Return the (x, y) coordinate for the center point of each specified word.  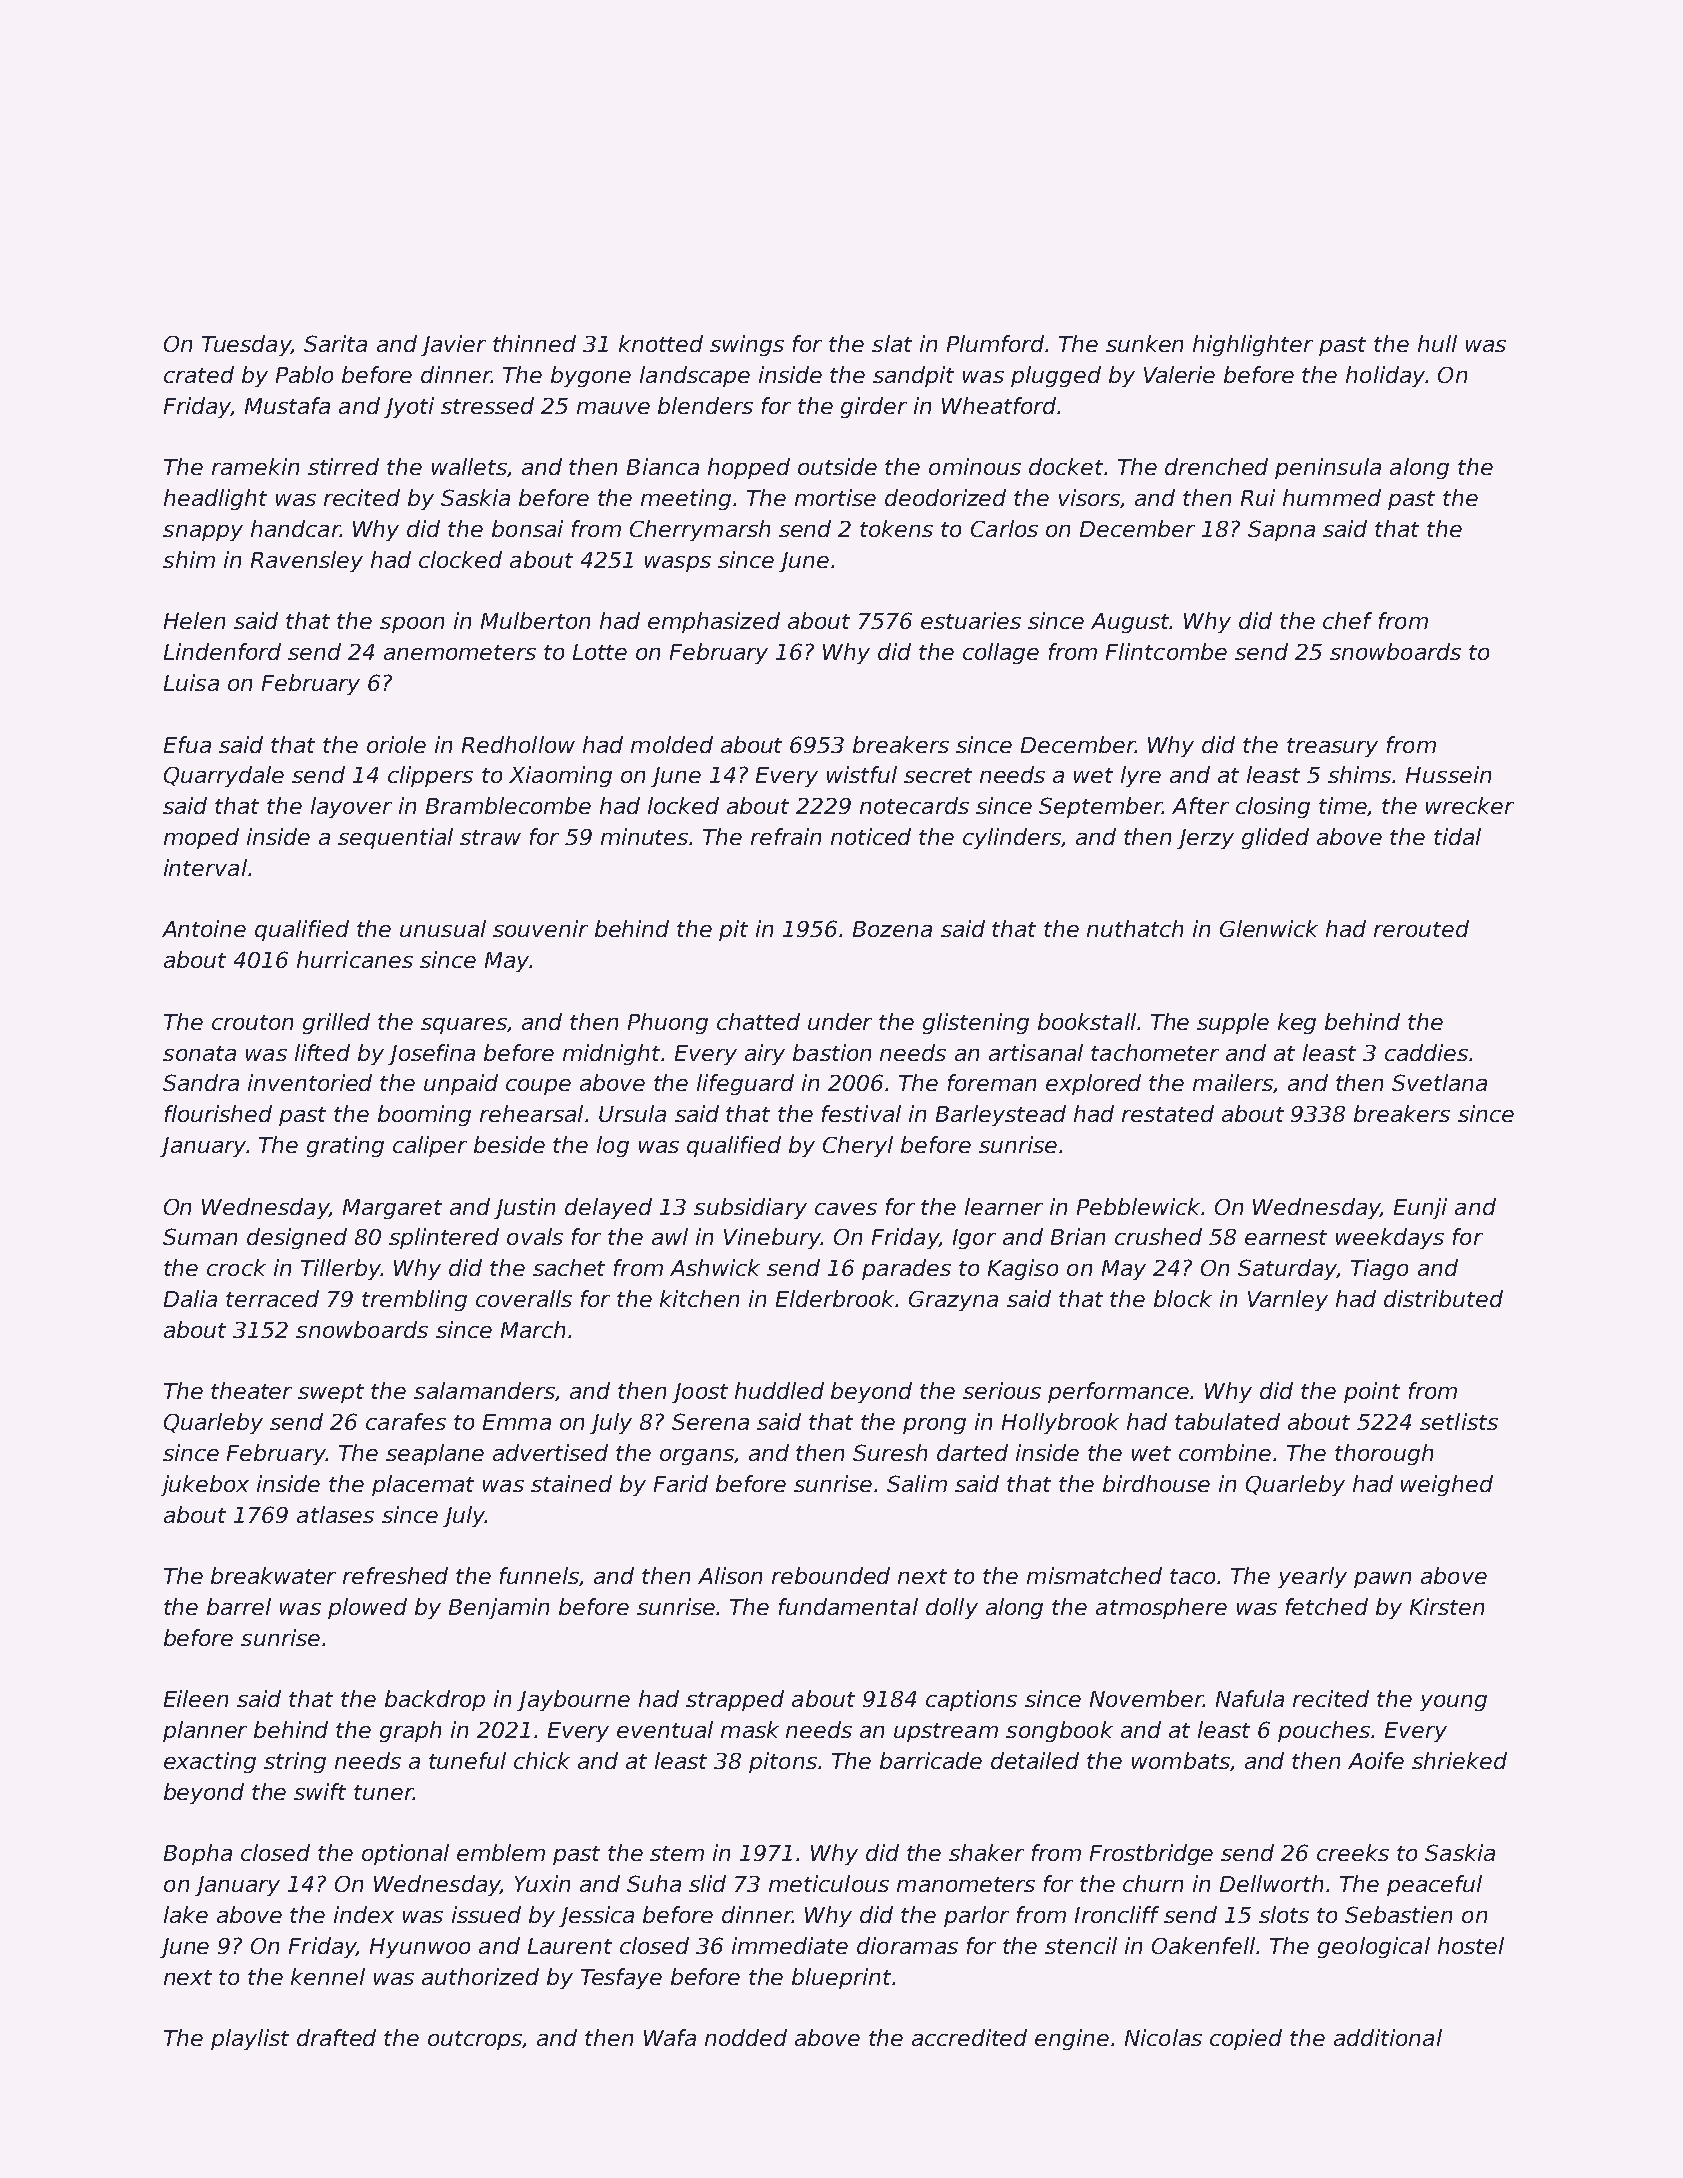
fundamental (848, 1606)
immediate (790, 1945)
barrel (239, 1606)
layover (351, 807)
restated (1168, 1113)
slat (892, 343)
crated (199, 374)
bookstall (1087, 1021)
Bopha (198, 1854)
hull (1437, 343)
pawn (1382, 1580)
